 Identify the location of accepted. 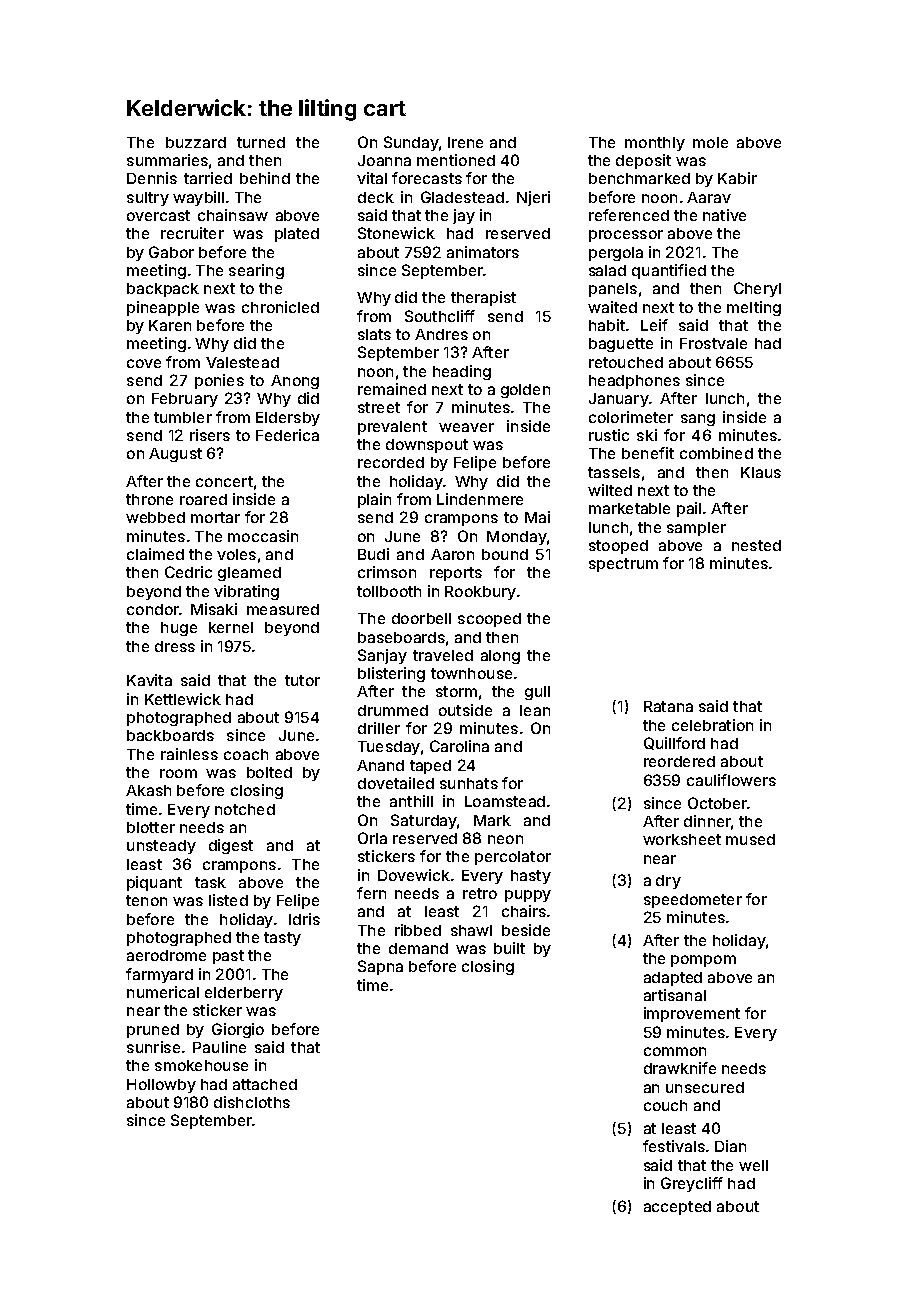
(677, 1208).
